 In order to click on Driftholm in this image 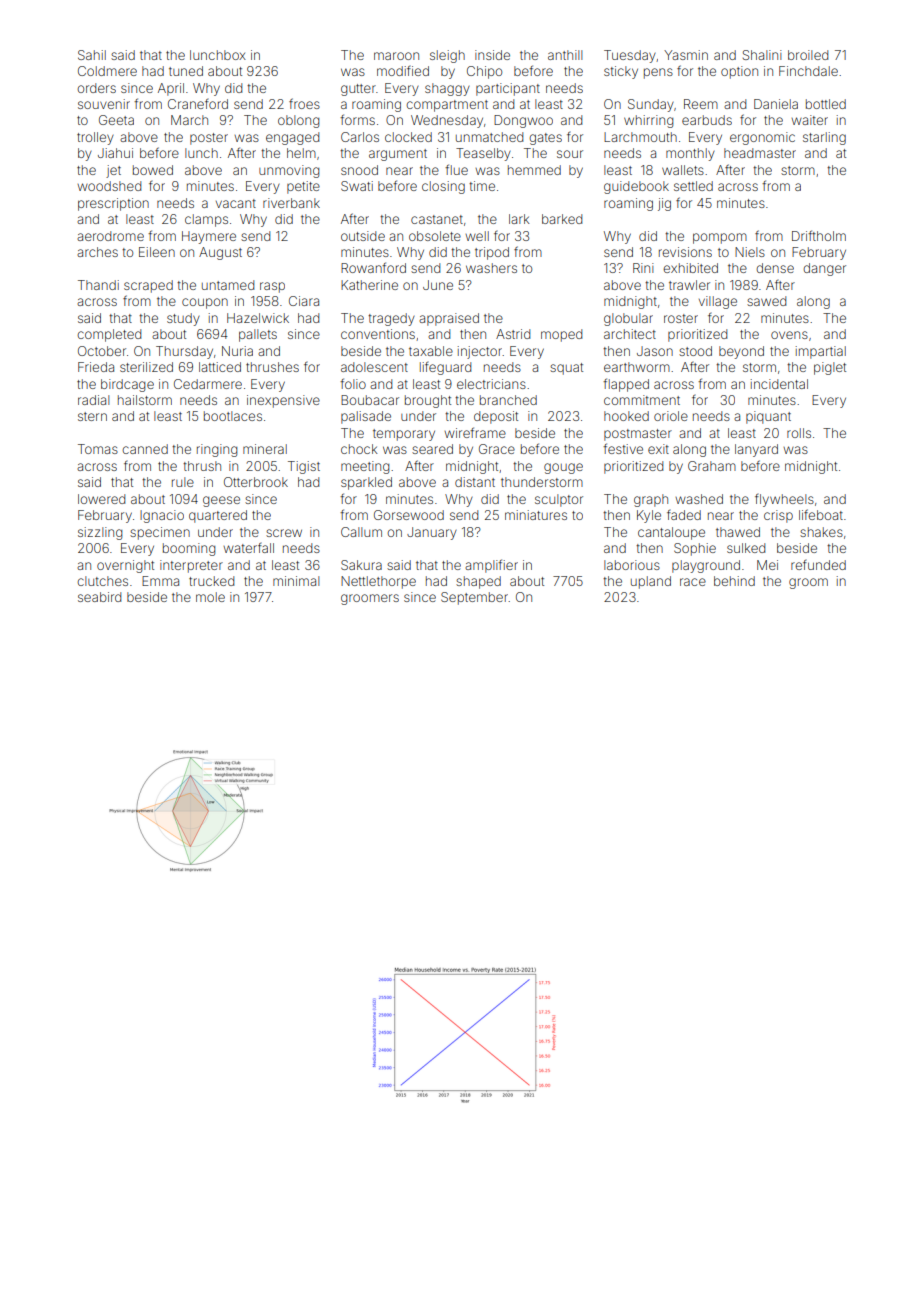, I will do `click(819, 235)`.
